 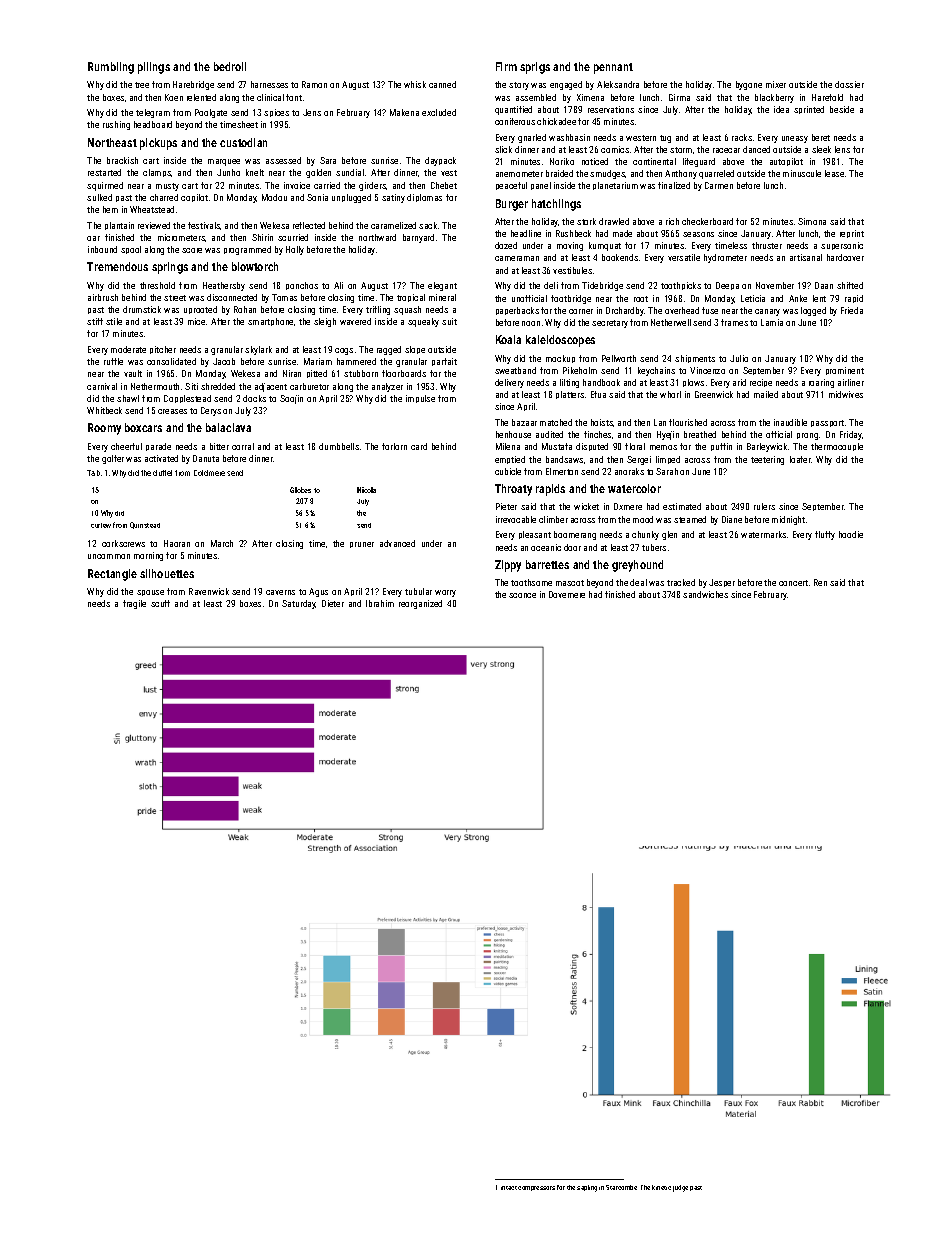 What do you see at coordinates (232, 297) in the screenshot?
I see `disconnected` at bounding box center [232, 297].
